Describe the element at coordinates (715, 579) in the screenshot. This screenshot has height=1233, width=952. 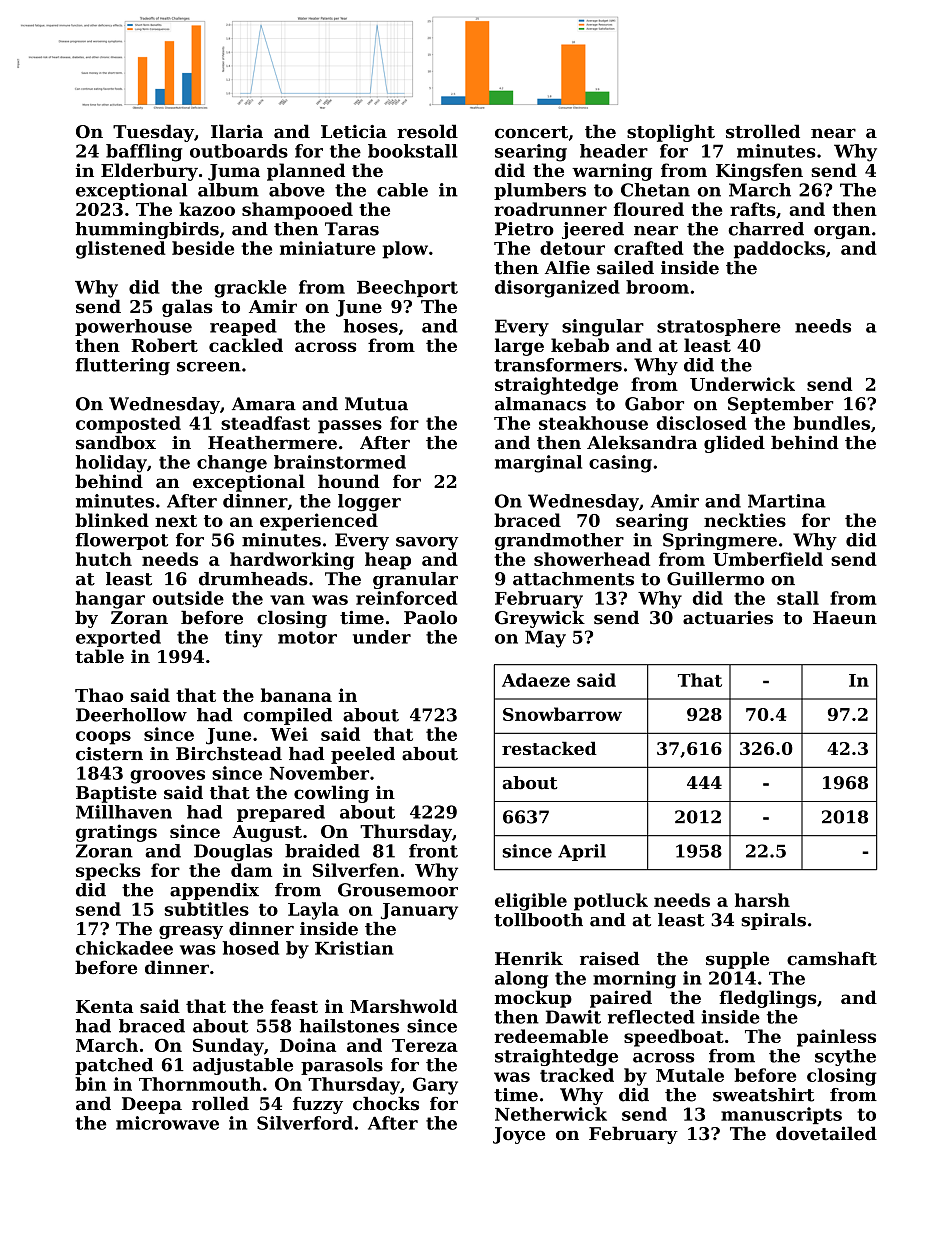
I see `Guillermo` at that location.
